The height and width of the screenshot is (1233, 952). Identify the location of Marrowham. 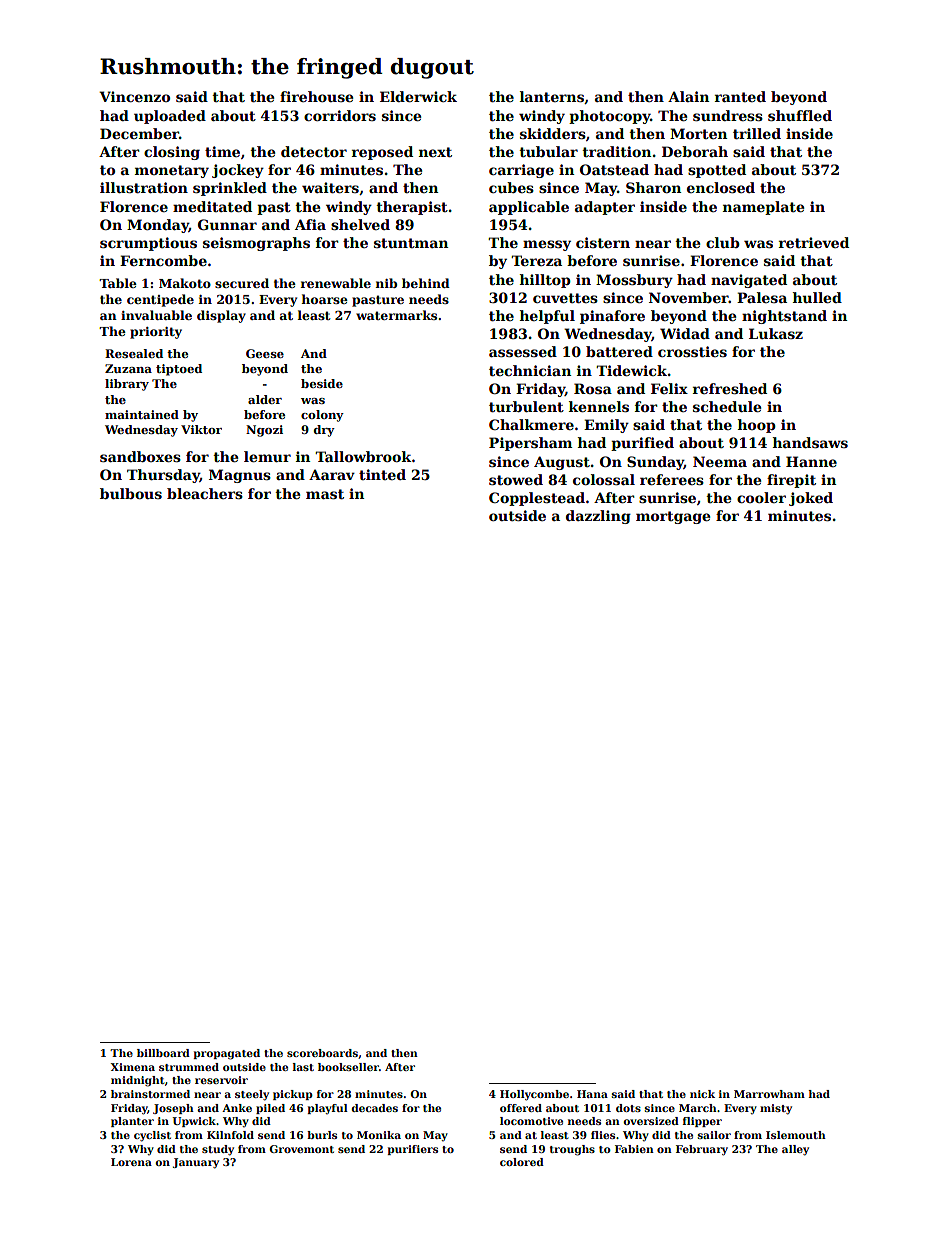
(769, 1094).
